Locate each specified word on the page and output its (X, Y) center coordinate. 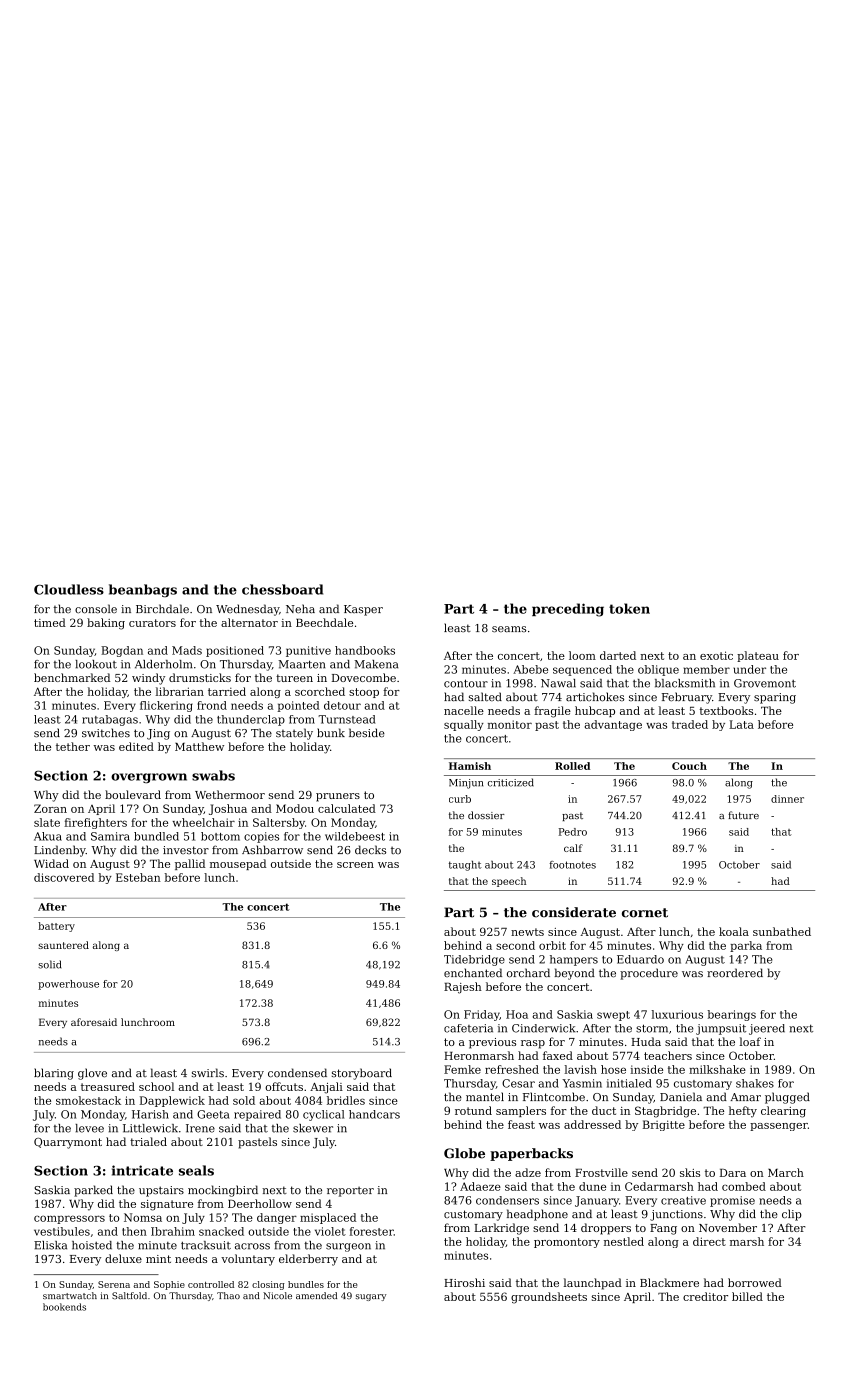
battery (56, 927)
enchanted (473, 973)
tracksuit (206, 1245)
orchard (528, 973)
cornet (645, 913)
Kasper (363, 610)
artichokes (595, 697)
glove (92, 1074)
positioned (235, 651)
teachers (668, 1055)
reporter (350, 1192)
